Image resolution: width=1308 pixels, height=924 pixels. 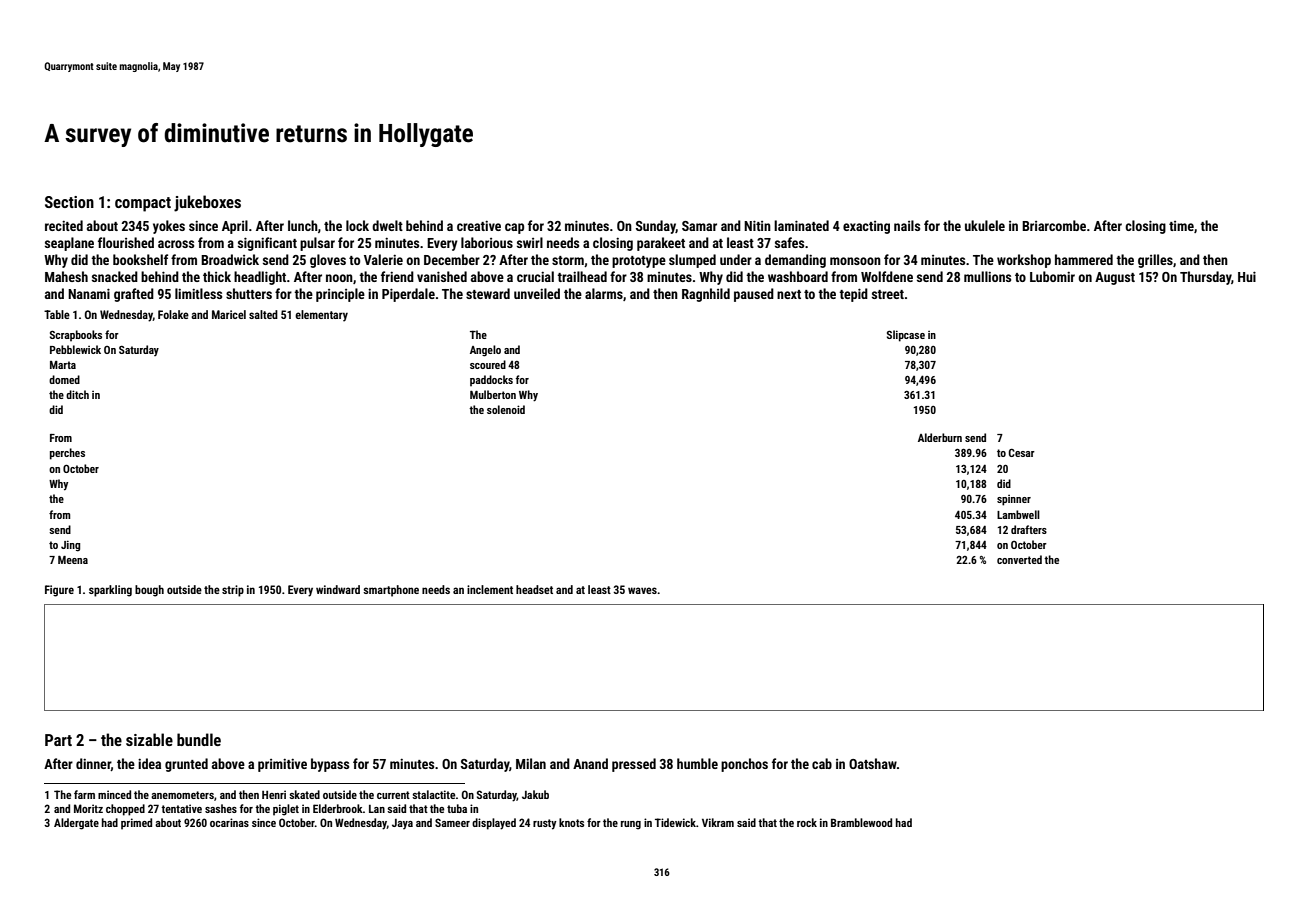 I want to click on waves, so click(x=642, y=590).
